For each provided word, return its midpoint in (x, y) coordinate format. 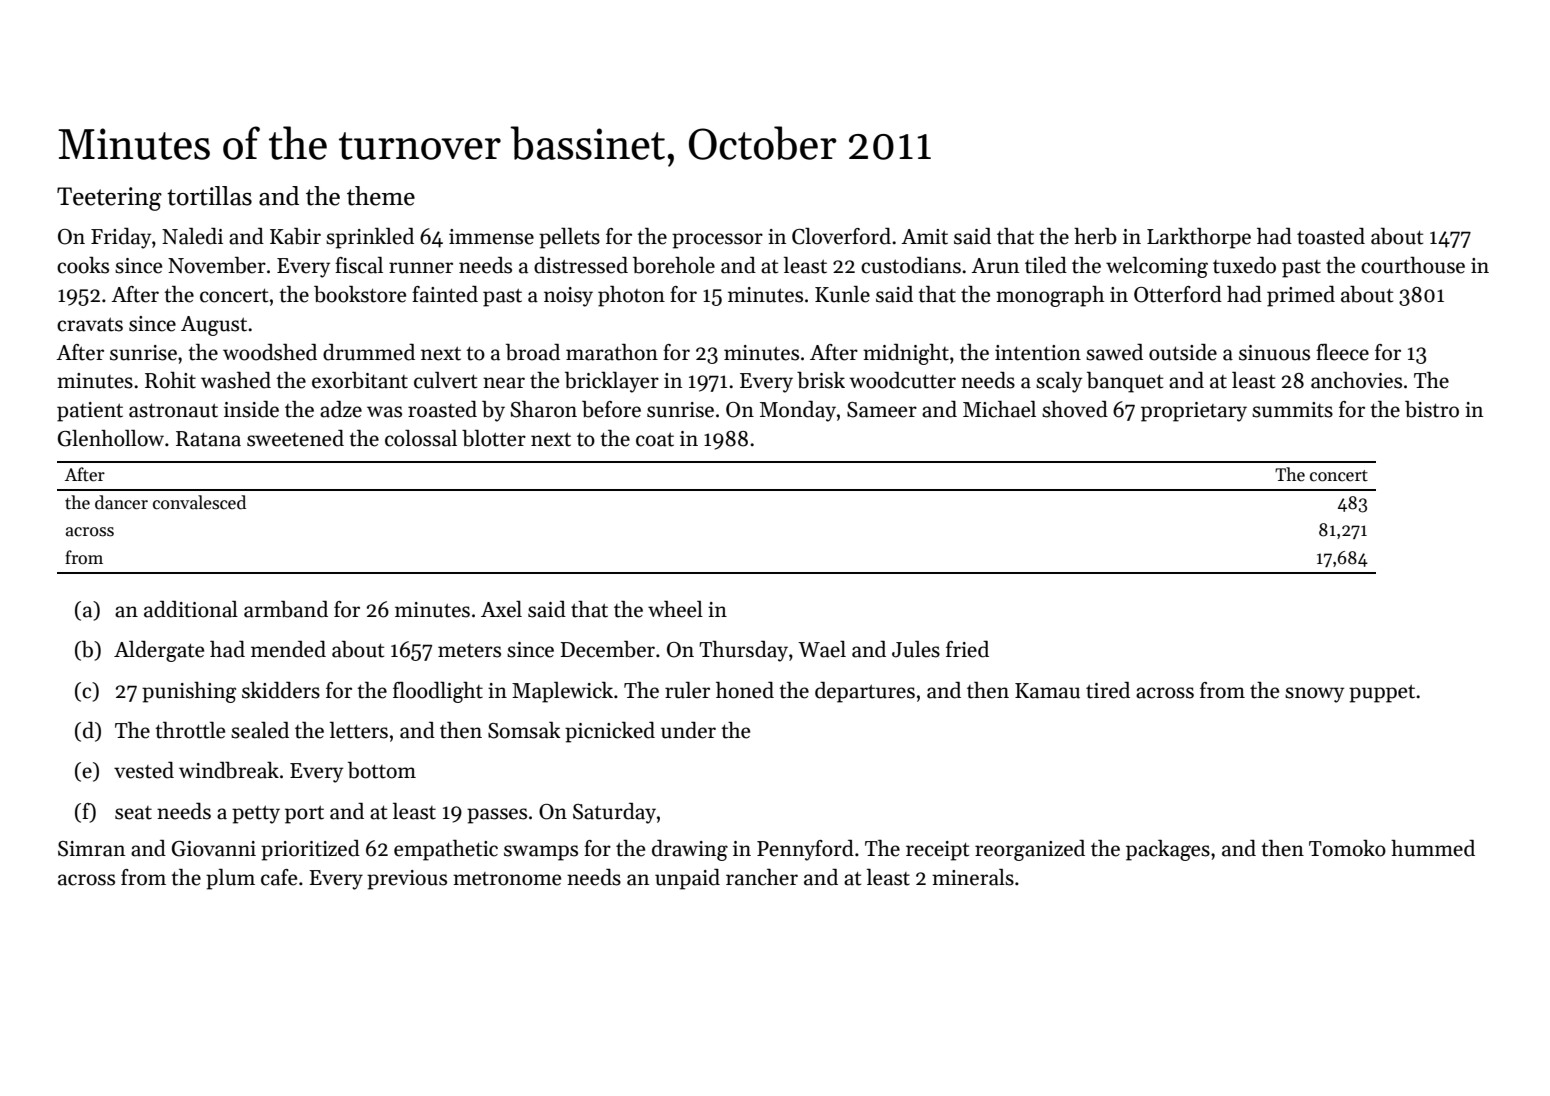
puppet (1382, 694)
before (611, 409)
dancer (121, 502)
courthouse (1413, 265)
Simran (91, 849)
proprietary (1194, 412)
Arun (995, 266)
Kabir (295, 236)
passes (497, 816)
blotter (494, 438)
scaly (1059, 382)
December (607, 649)
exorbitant (360, 380)
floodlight (438, 692)
